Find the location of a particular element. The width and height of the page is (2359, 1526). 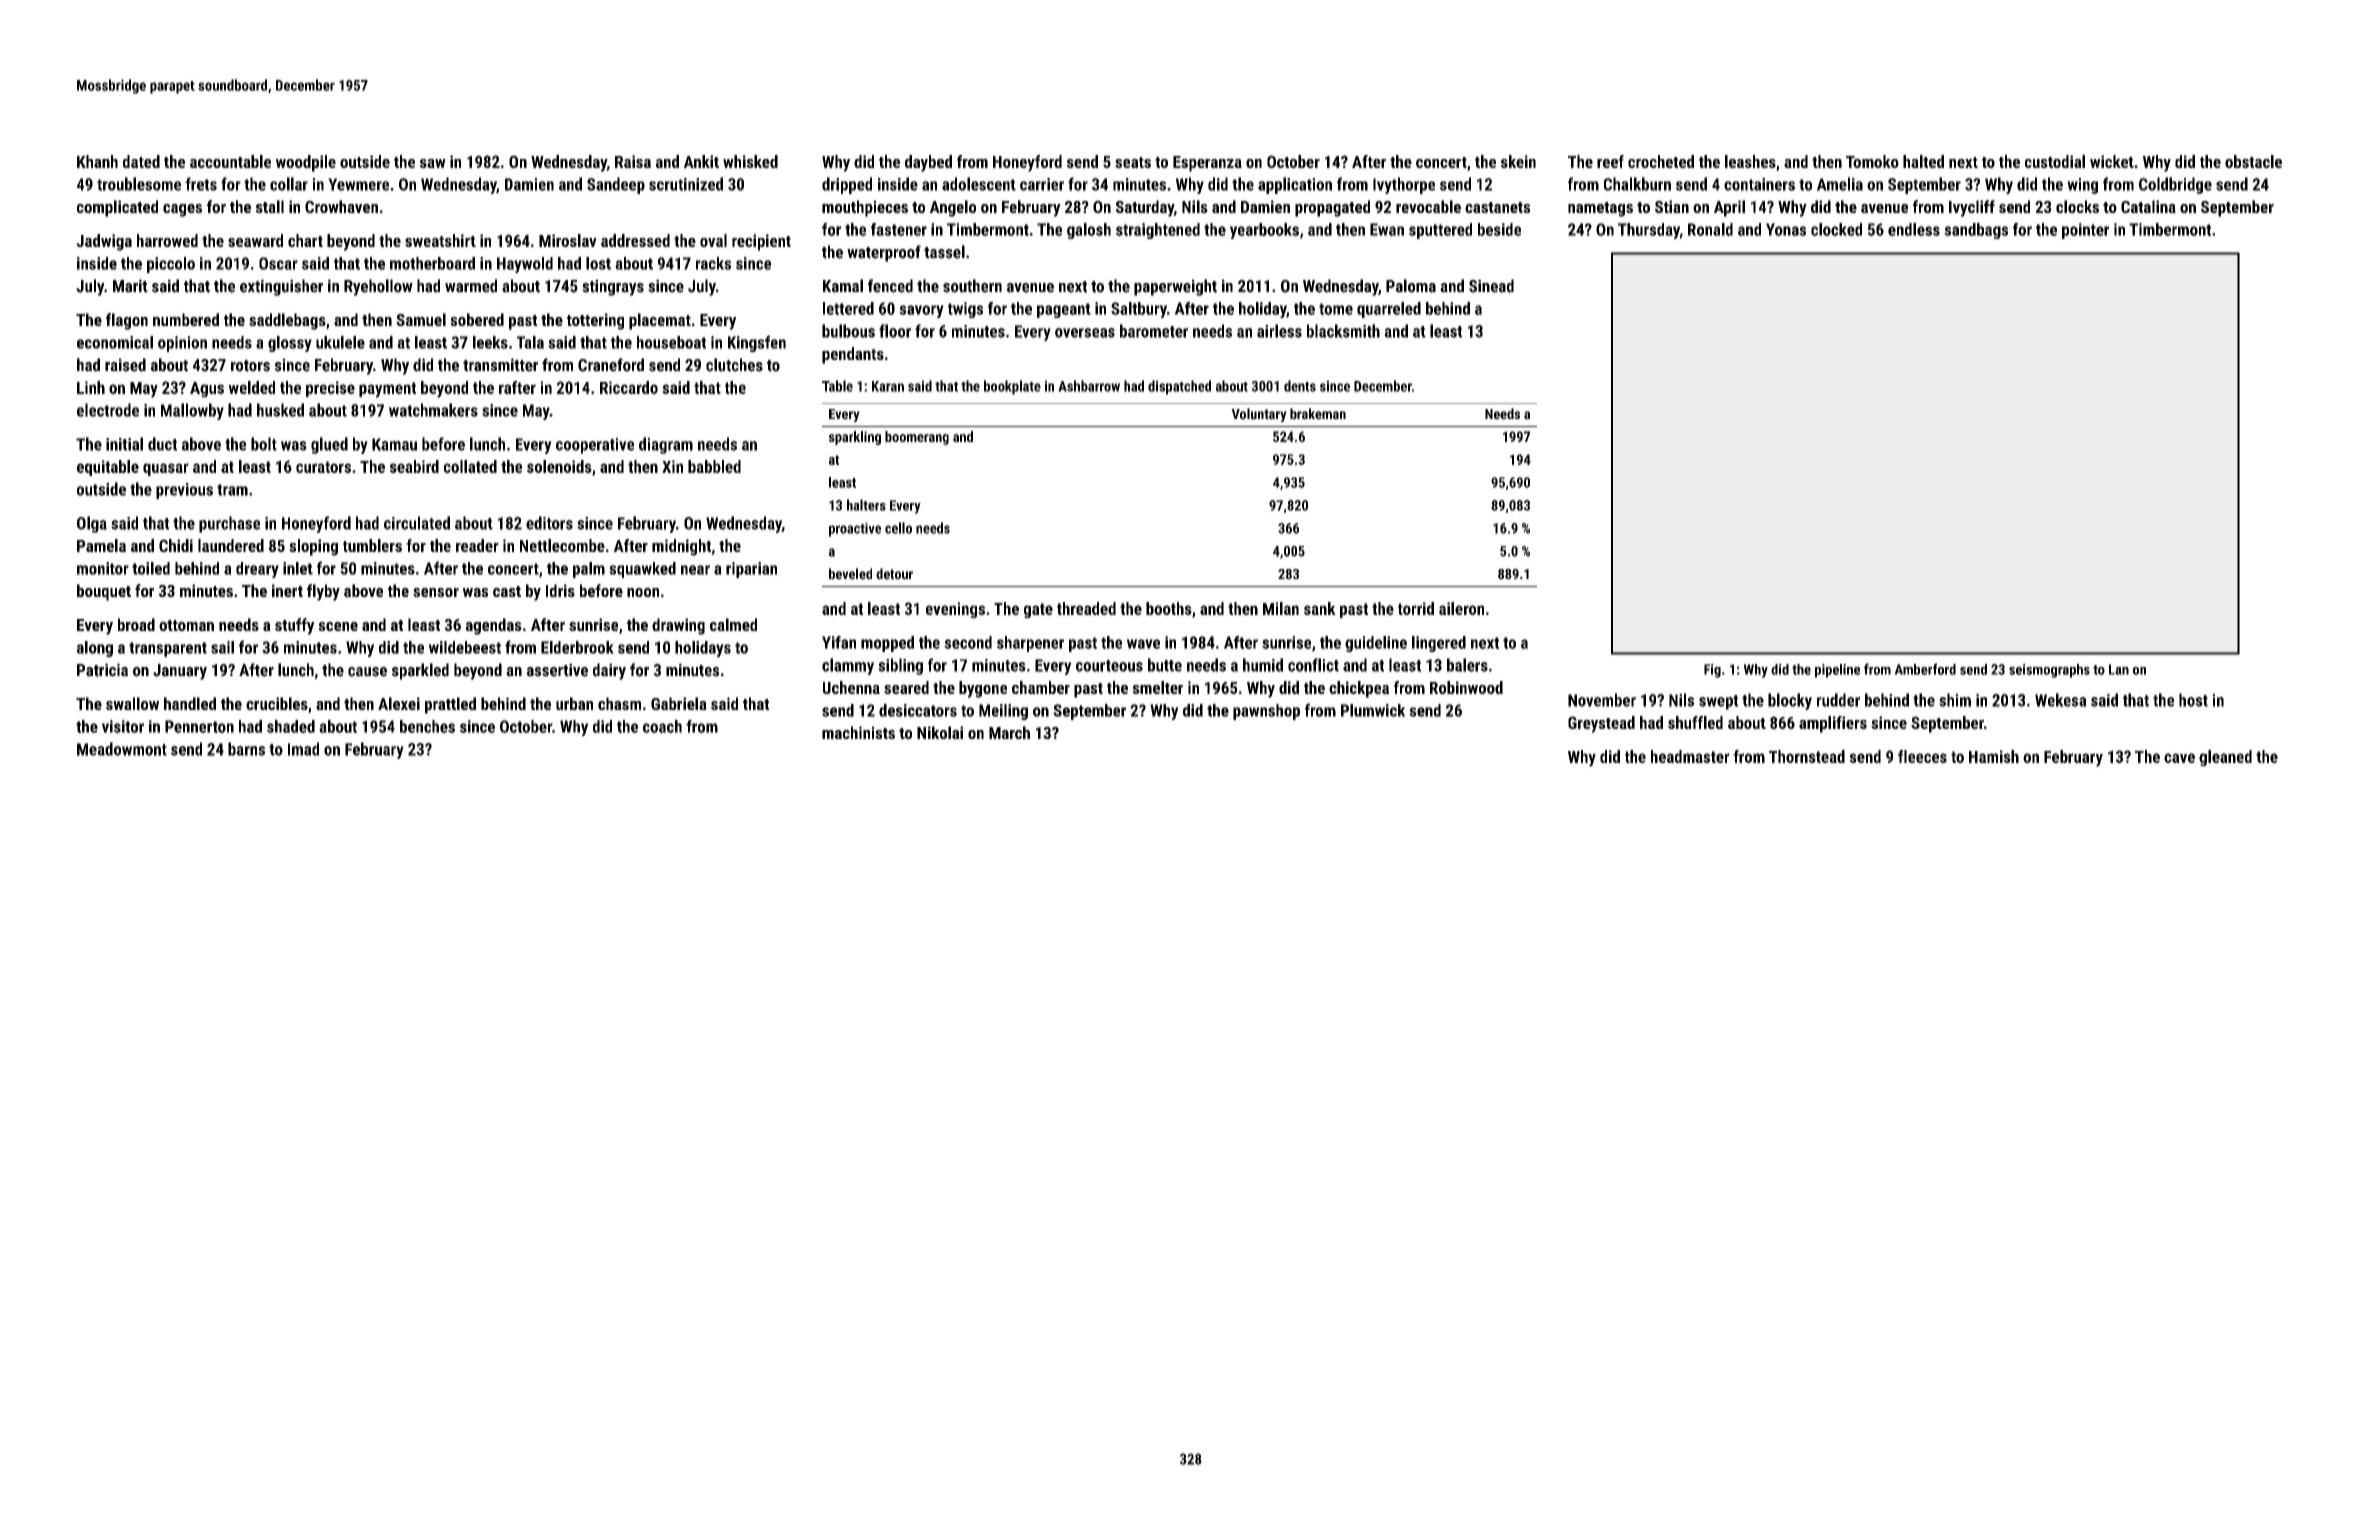

Plumwick is located at coordinates (1373, 710).
